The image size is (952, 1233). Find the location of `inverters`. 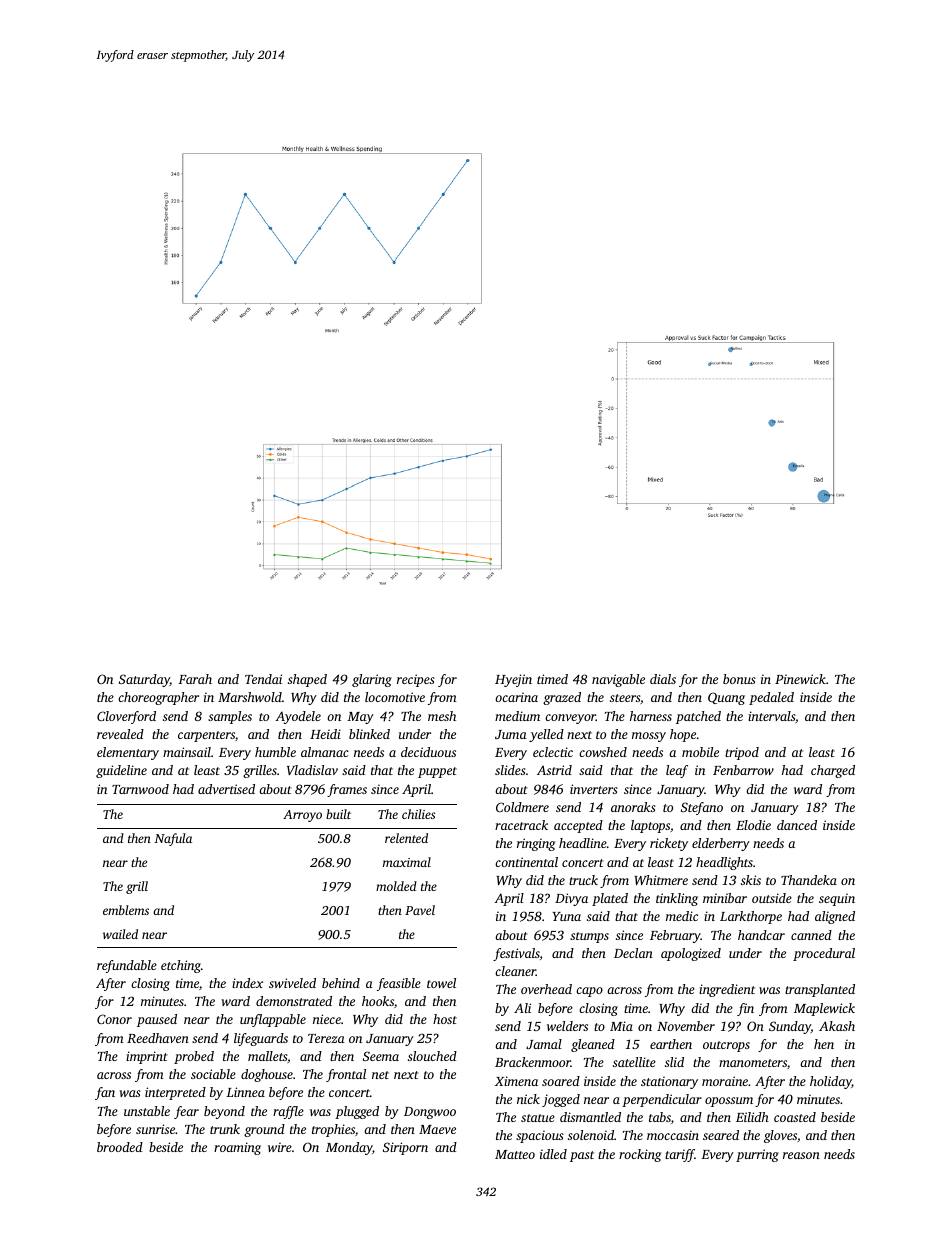

inverters is located at coordinates (594, 789).
